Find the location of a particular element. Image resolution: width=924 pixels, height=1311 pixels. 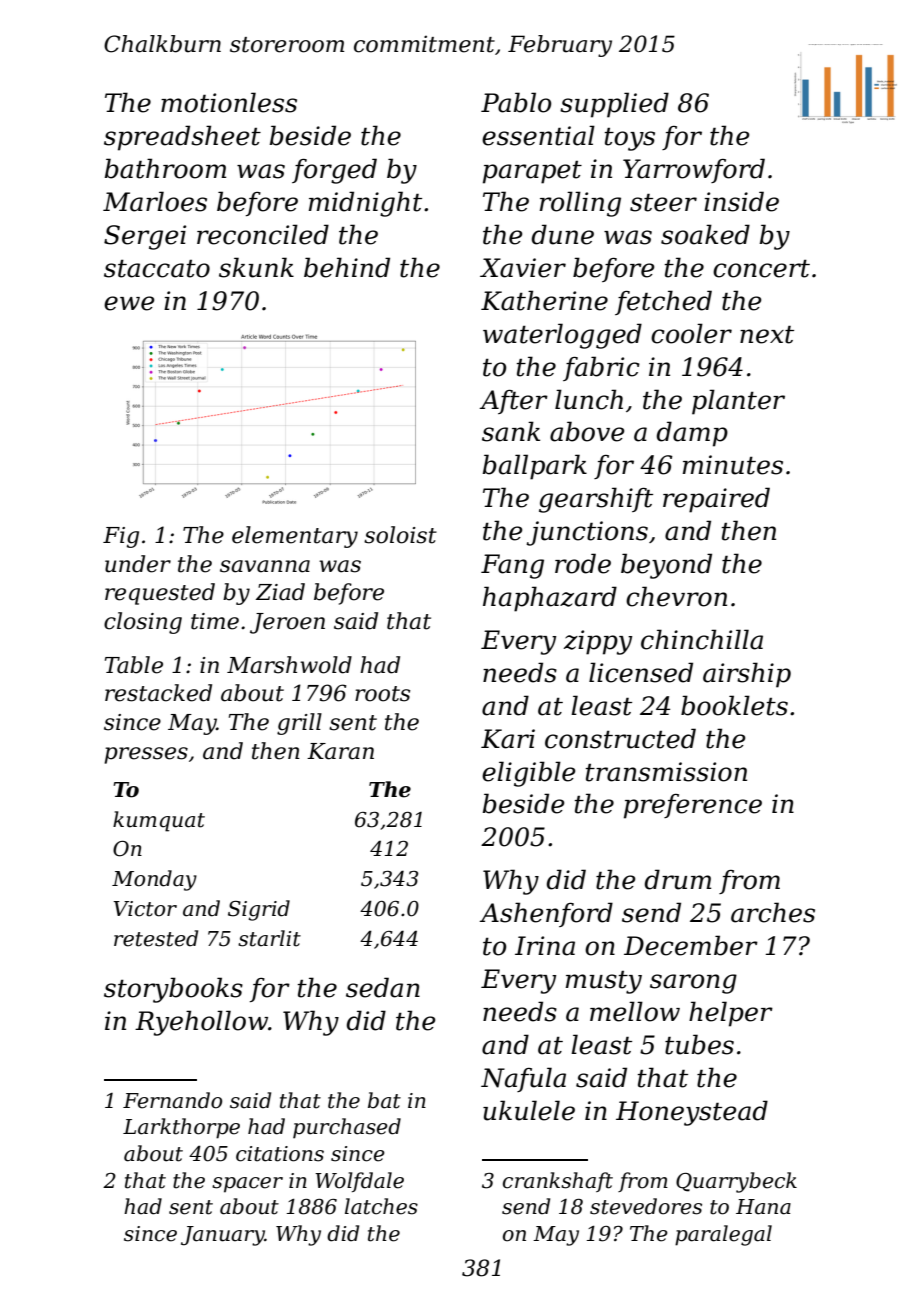

Ashenford is located at coordinates (546, 914).
